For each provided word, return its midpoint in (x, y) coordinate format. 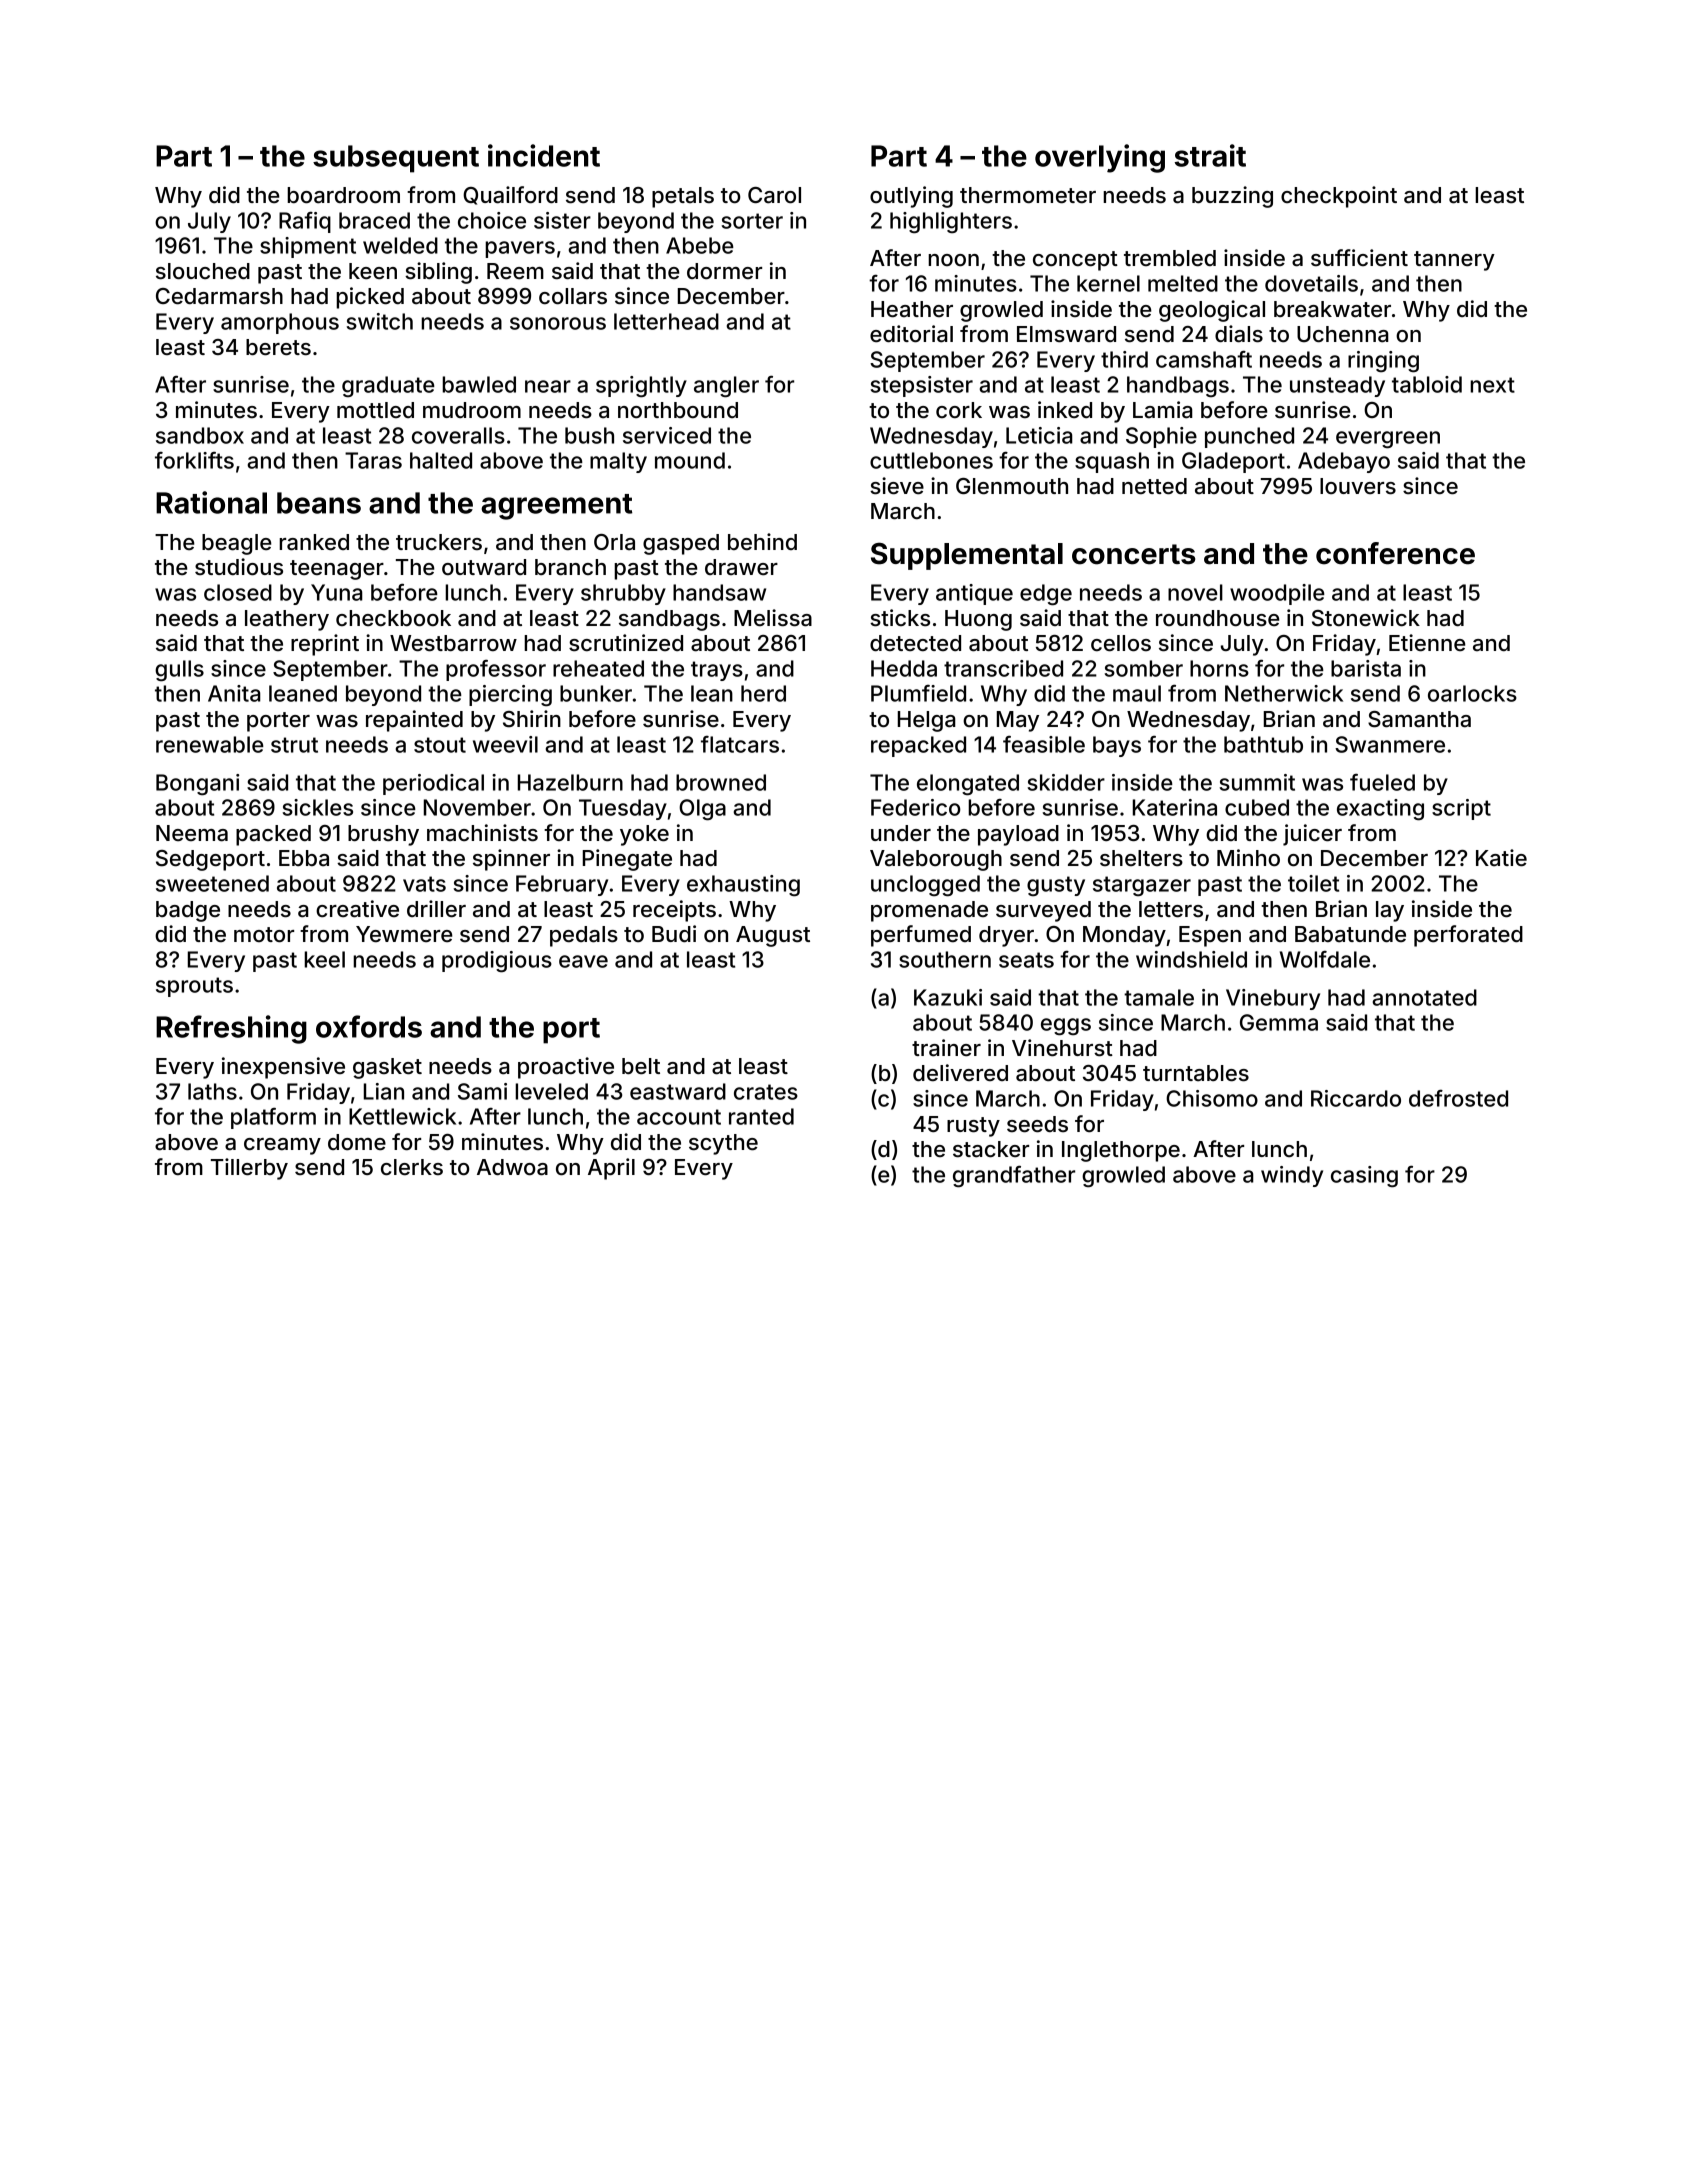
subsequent (396, 159)
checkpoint (1339, 197)
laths (212, 1091)
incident (544, 155)
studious (239, 567)
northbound (678, 410)
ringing (1383, 362)
